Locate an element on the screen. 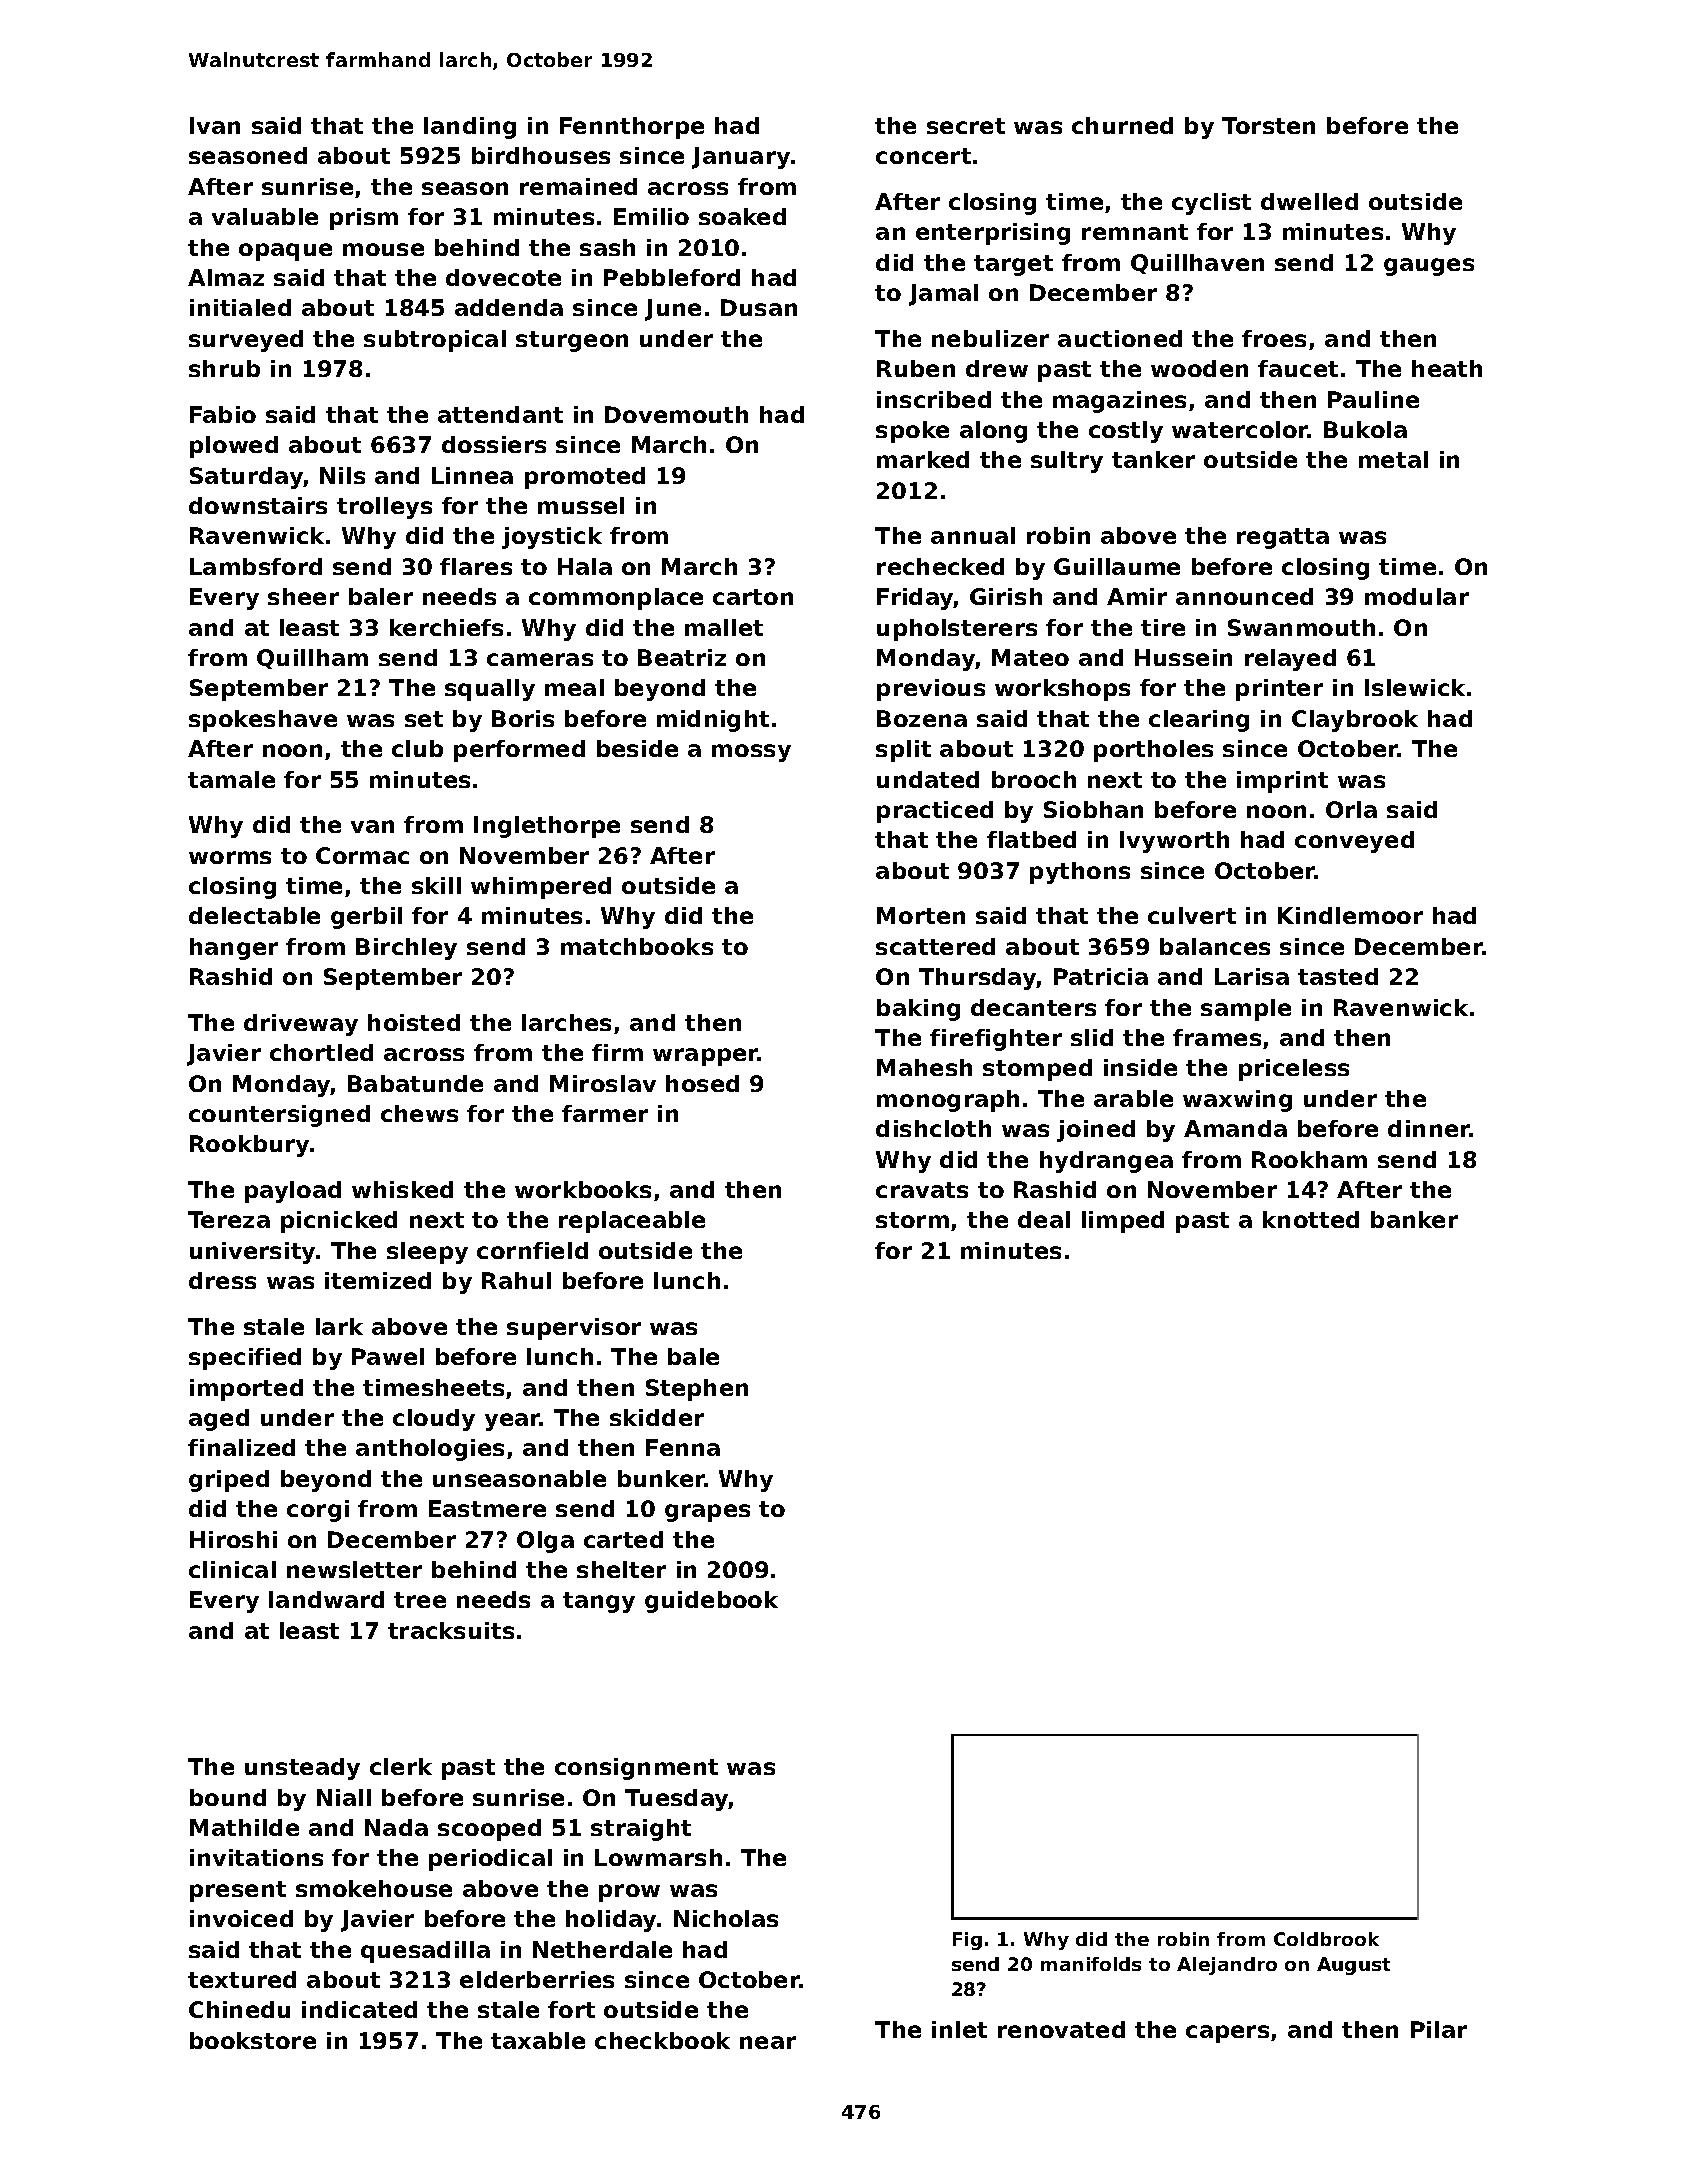 Image resolution: width=1683 pixels, height=2178 pixels. hanger is located at coordinates (234, 949).
